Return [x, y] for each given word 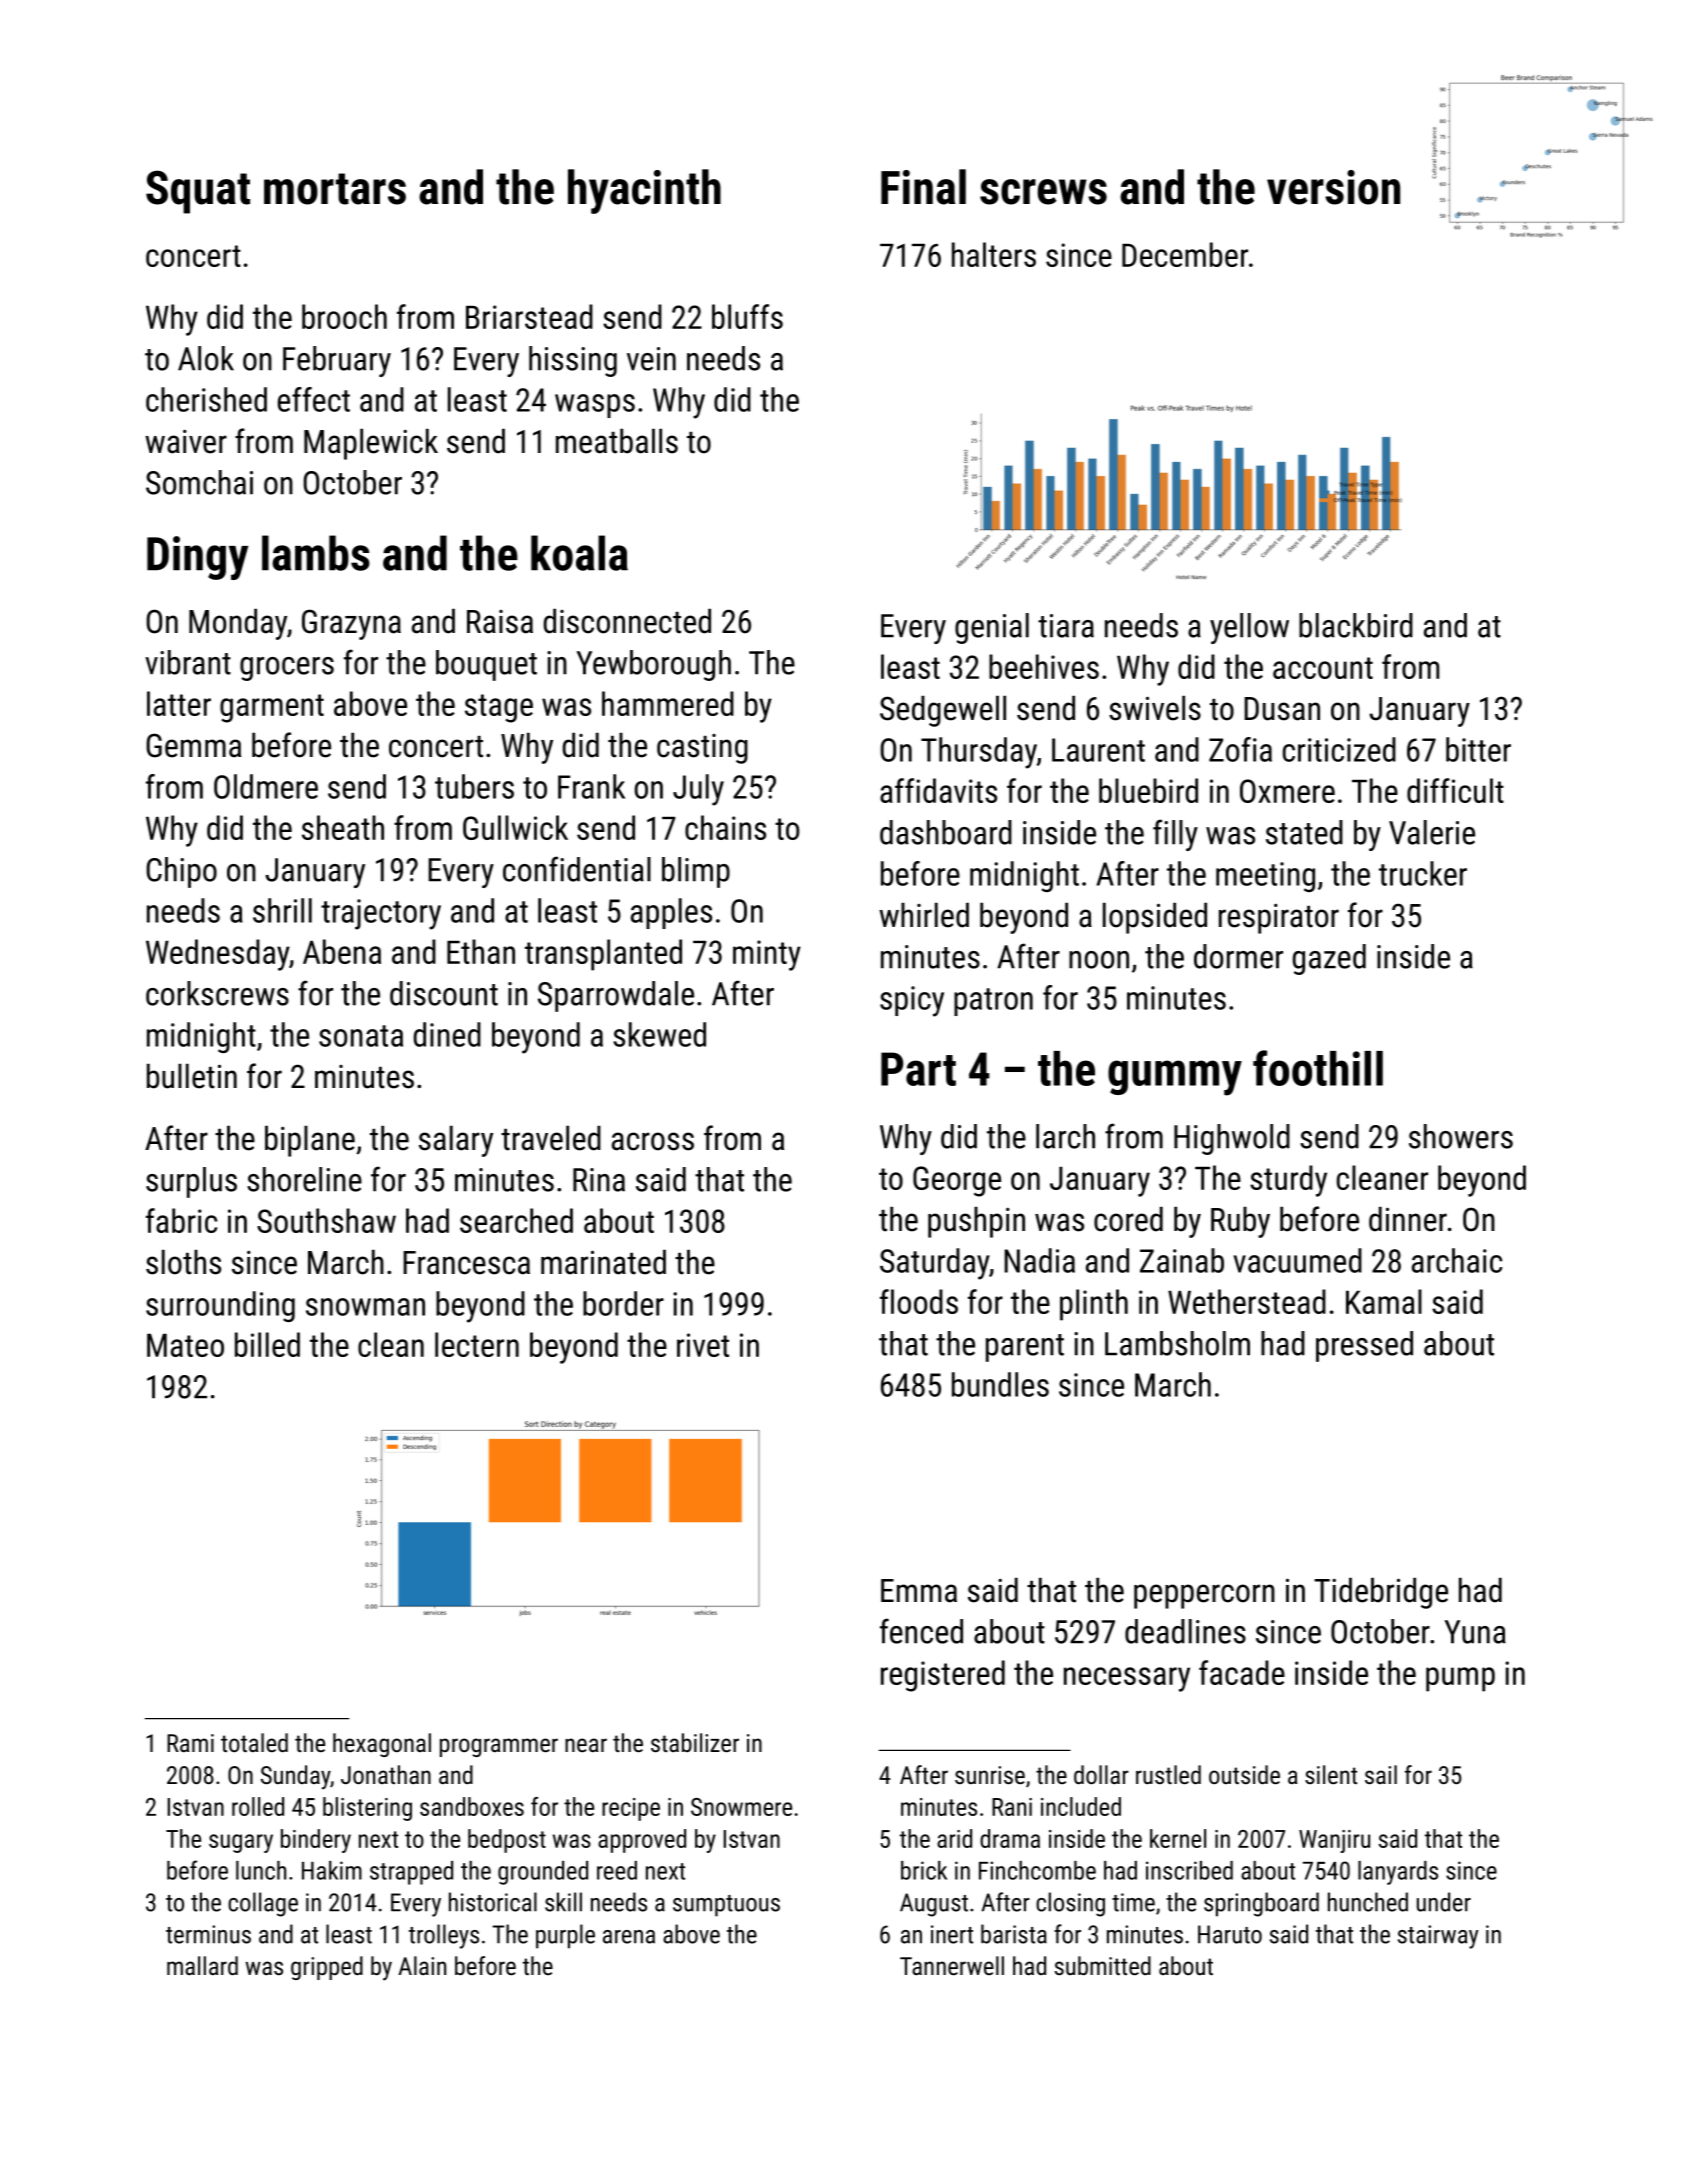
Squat [198, 192]
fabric [181, 1220]
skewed [659, 1034]
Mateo [185, 1345]
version [1333, 187]
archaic [1457, 1260]
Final [923, 187]
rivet [703, 1345]
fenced [921, 1631]
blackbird [1356, 625]
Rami [190, 1743]
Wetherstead [1247, 1301]
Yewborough [653, 665]
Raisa [500, 622]
